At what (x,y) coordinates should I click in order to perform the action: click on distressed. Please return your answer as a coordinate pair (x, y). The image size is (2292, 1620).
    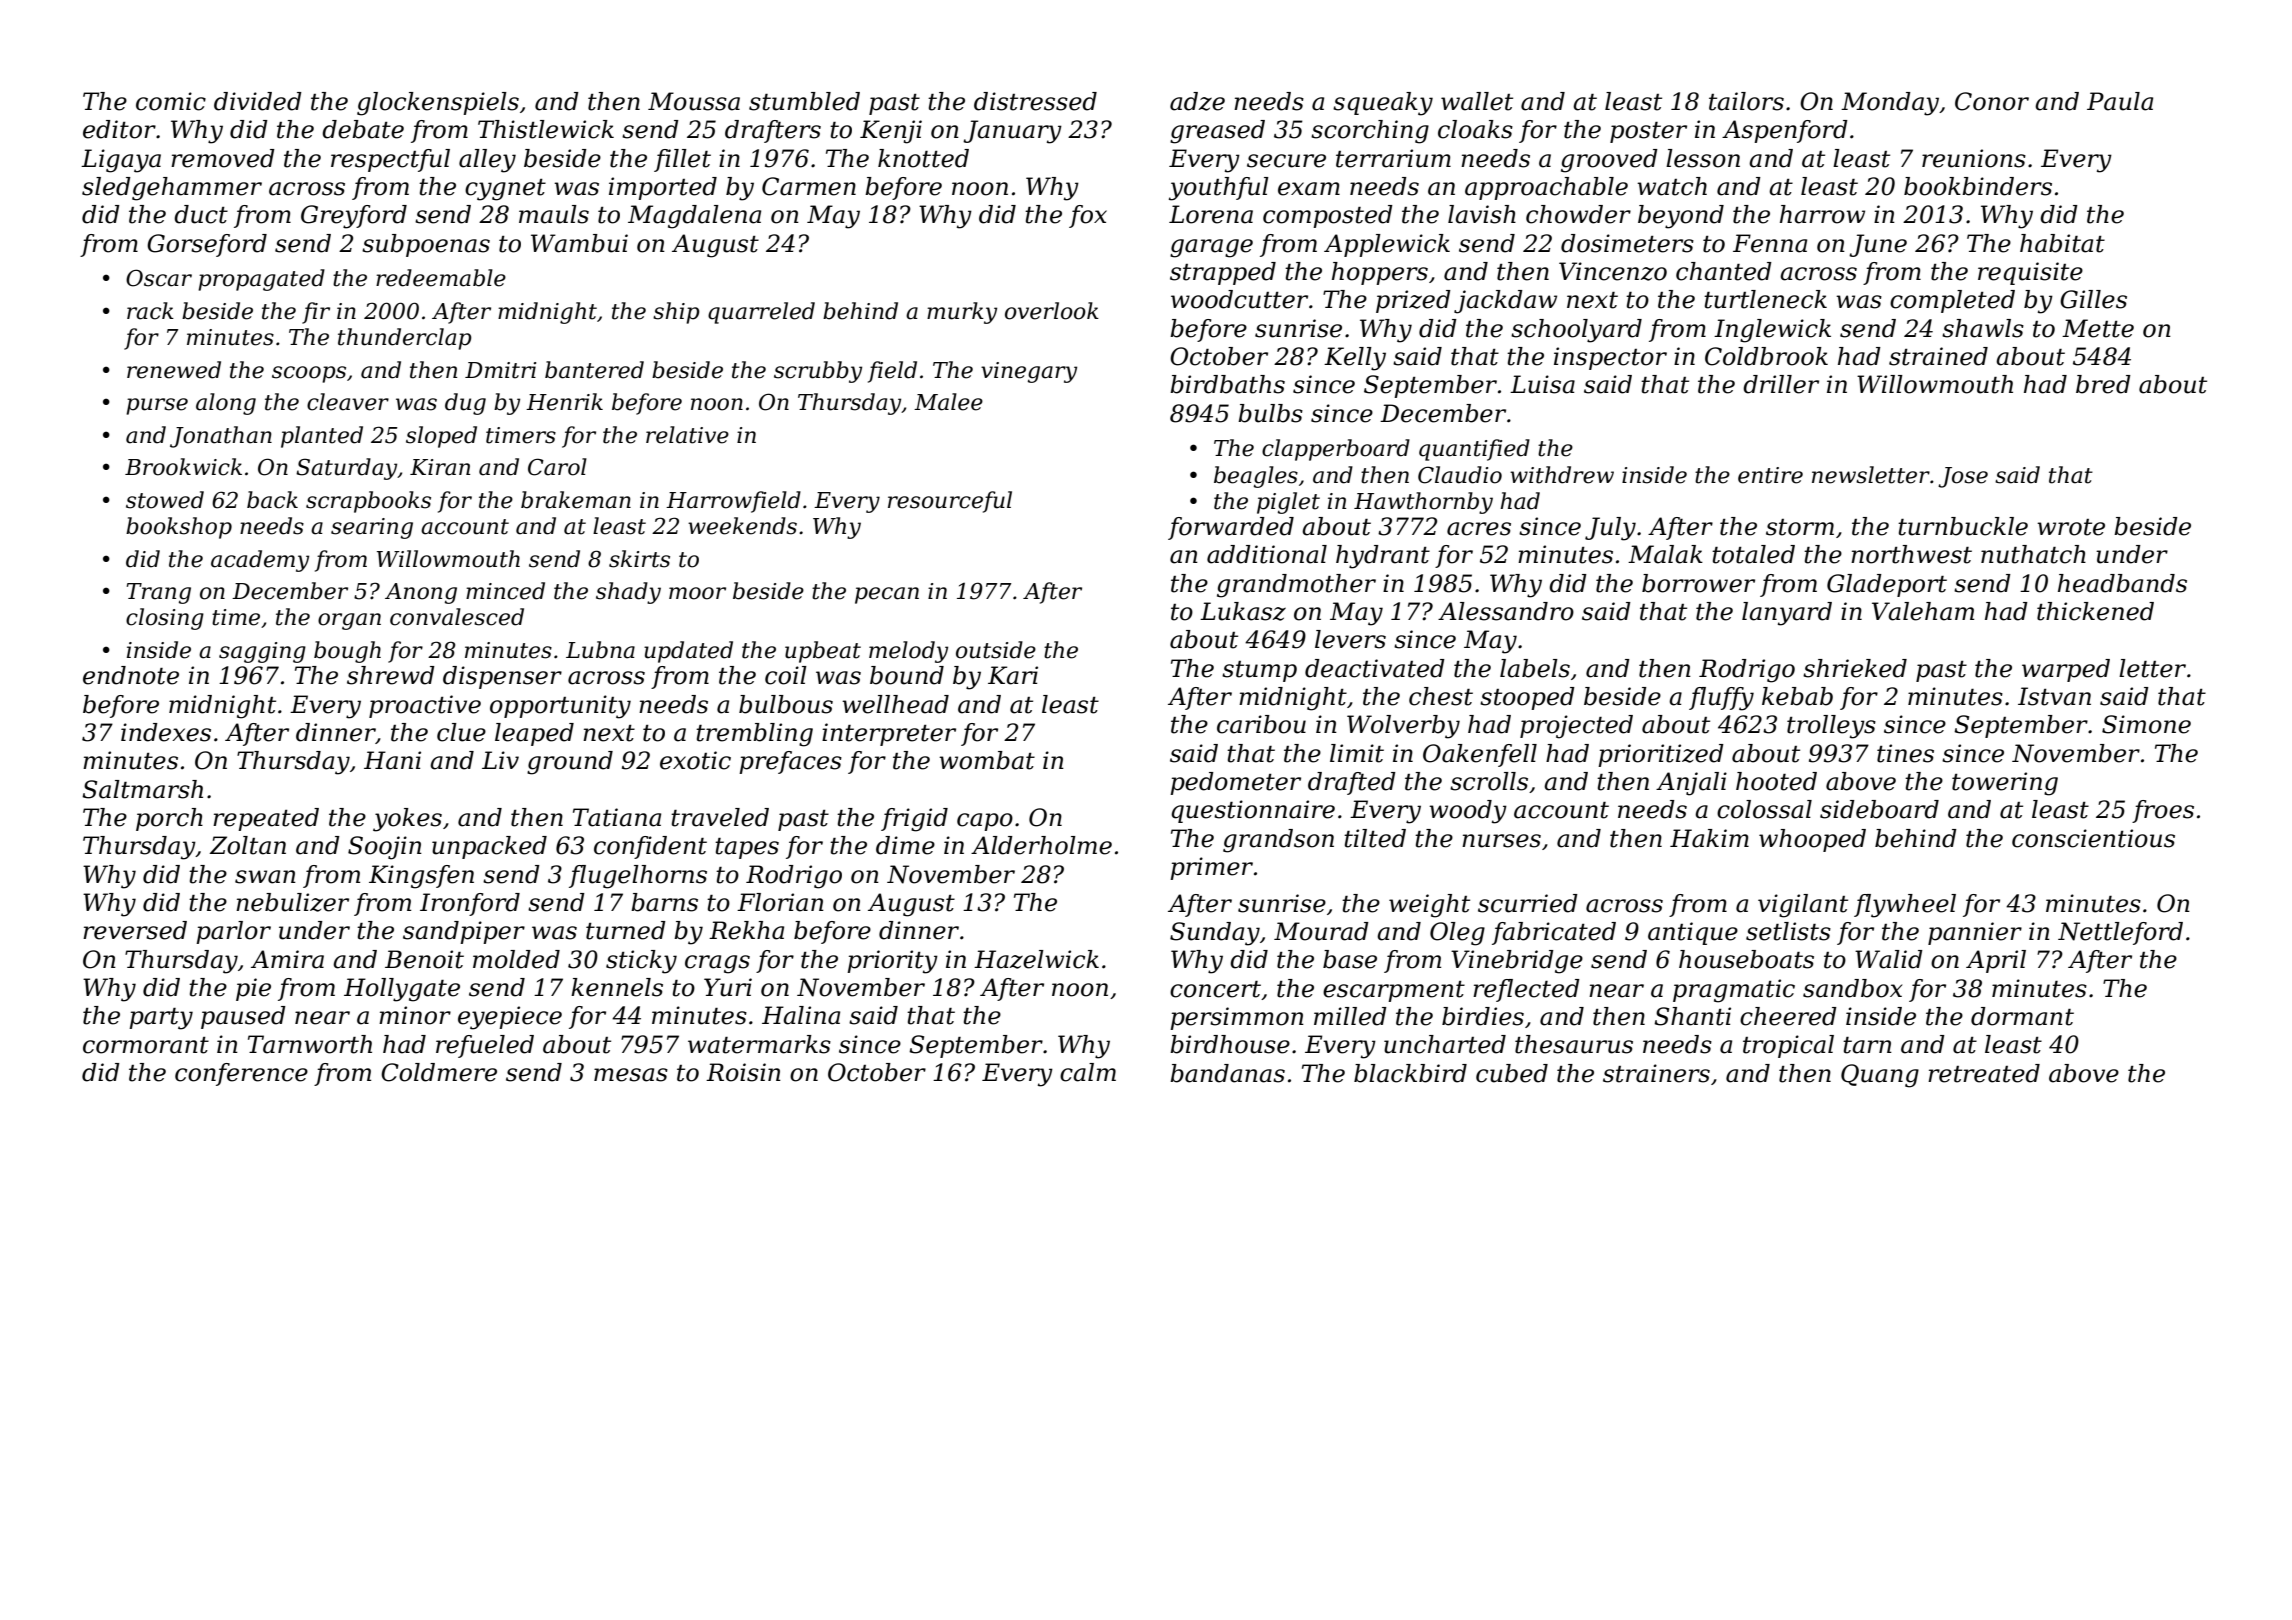
    Looking at the image, I should click on (1035, 101).
